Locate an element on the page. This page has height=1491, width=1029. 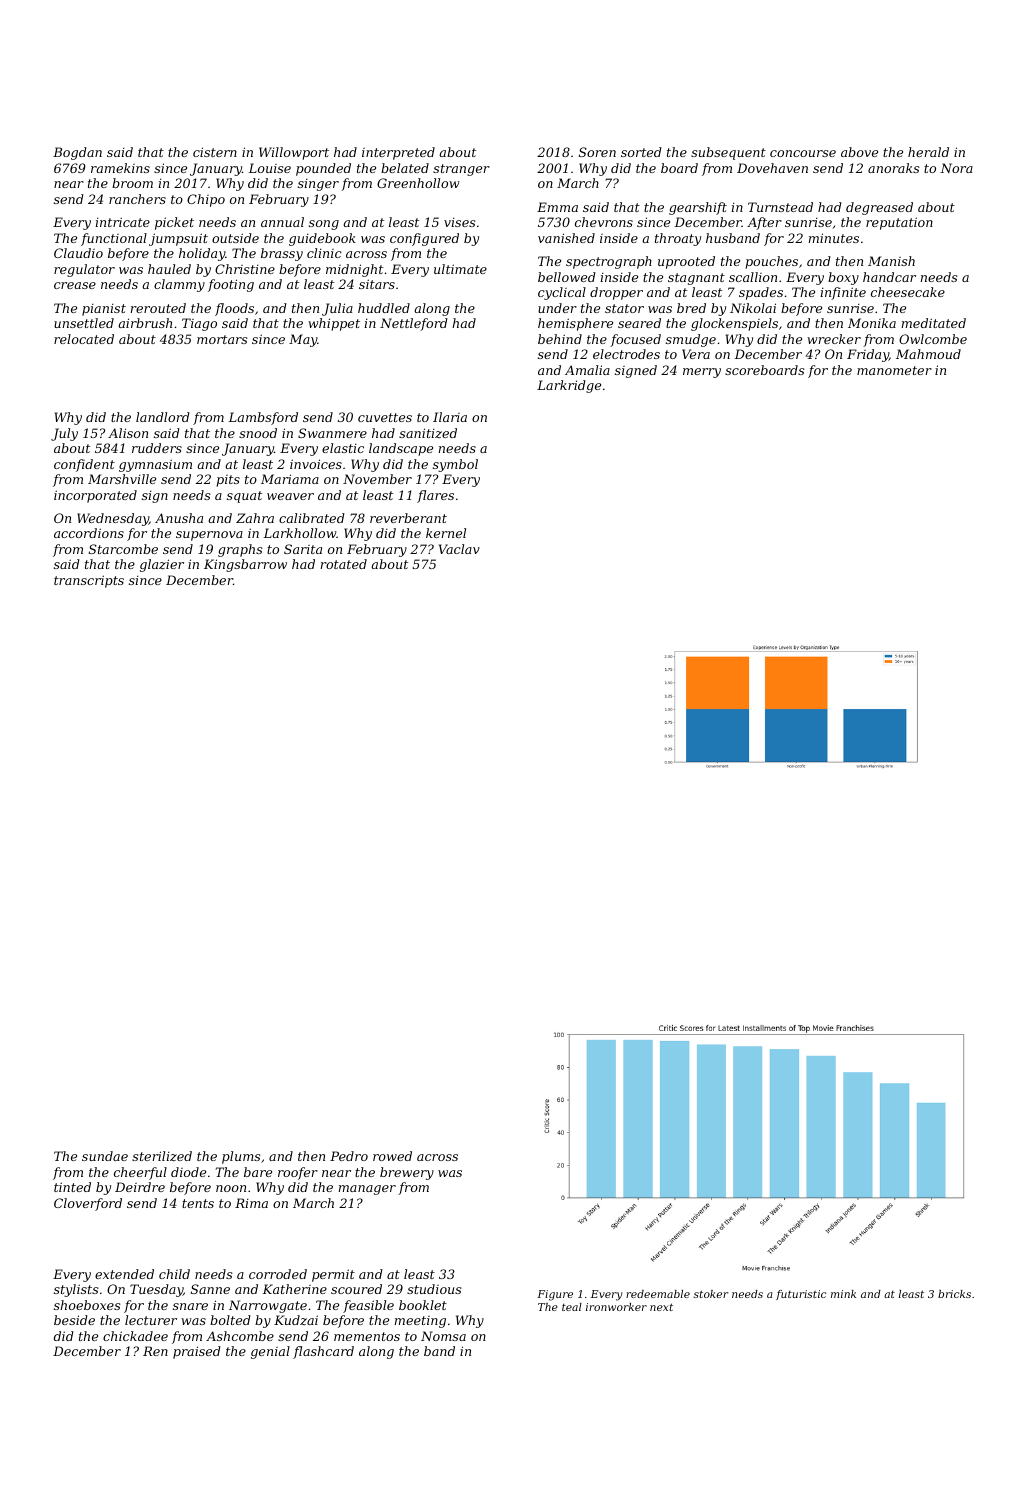
floods is located at coordinates (234, 309).
